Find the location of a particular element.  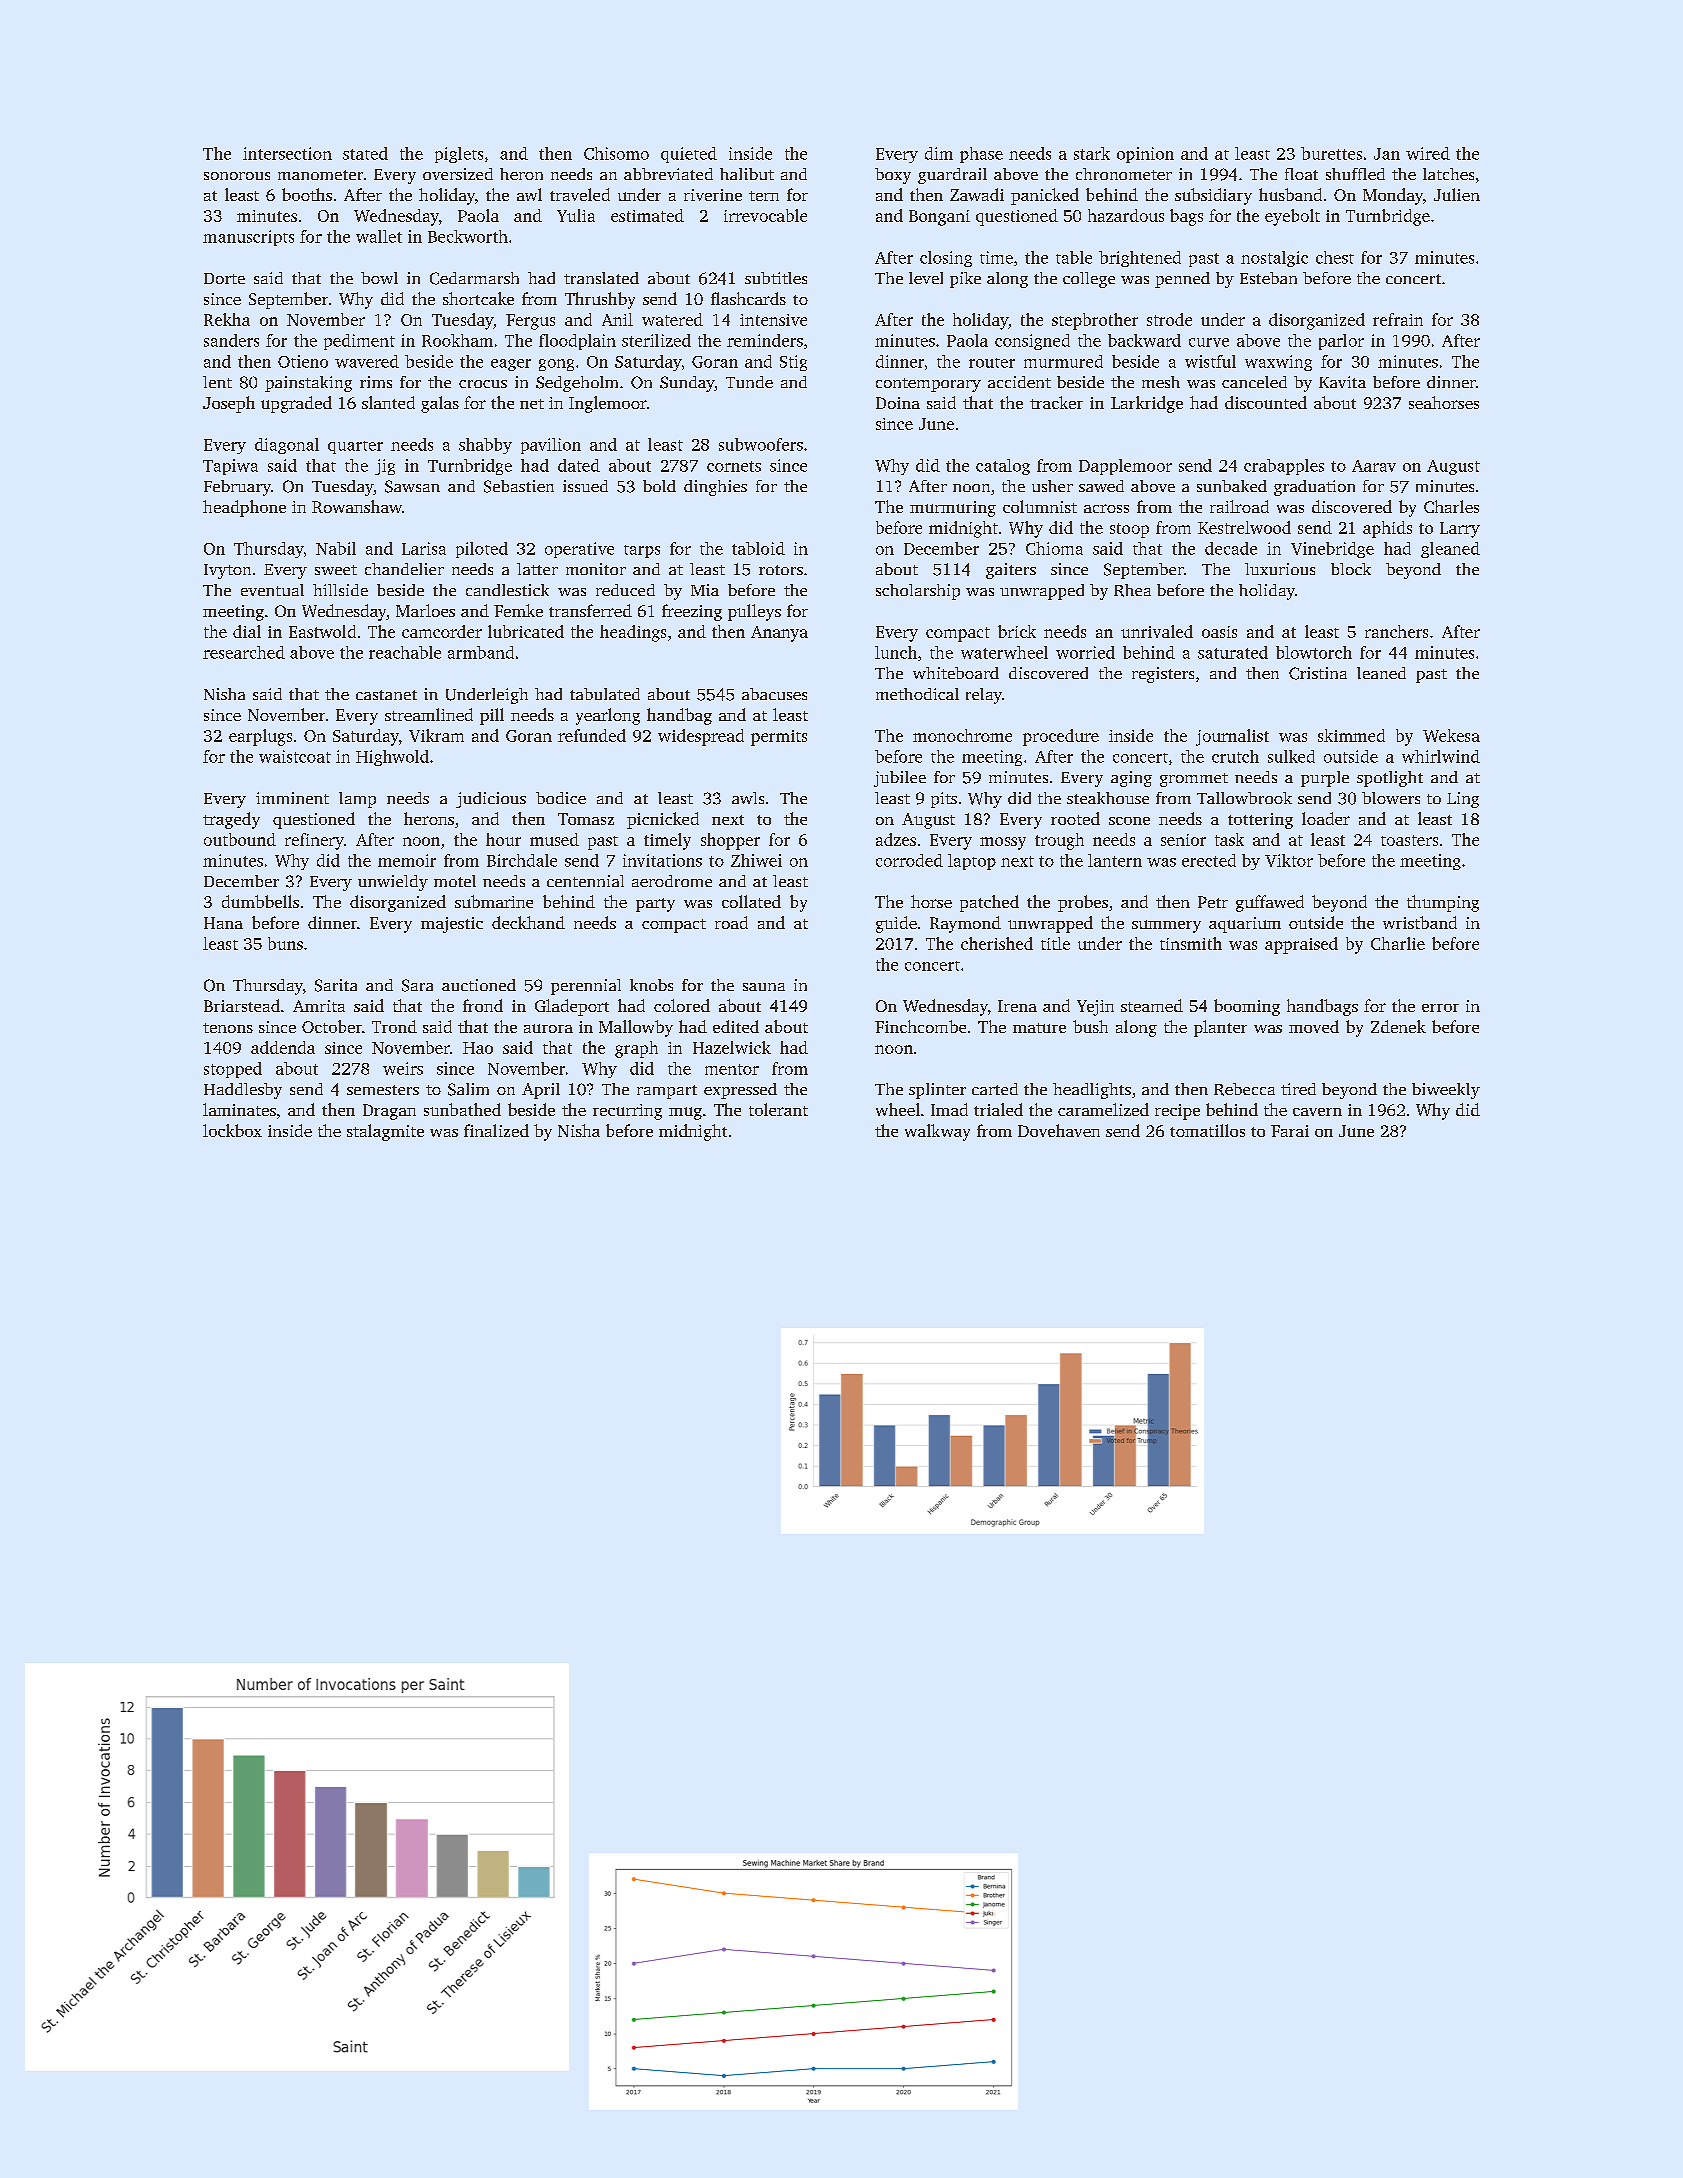

earplugs is located at coordinates (260, 737).
